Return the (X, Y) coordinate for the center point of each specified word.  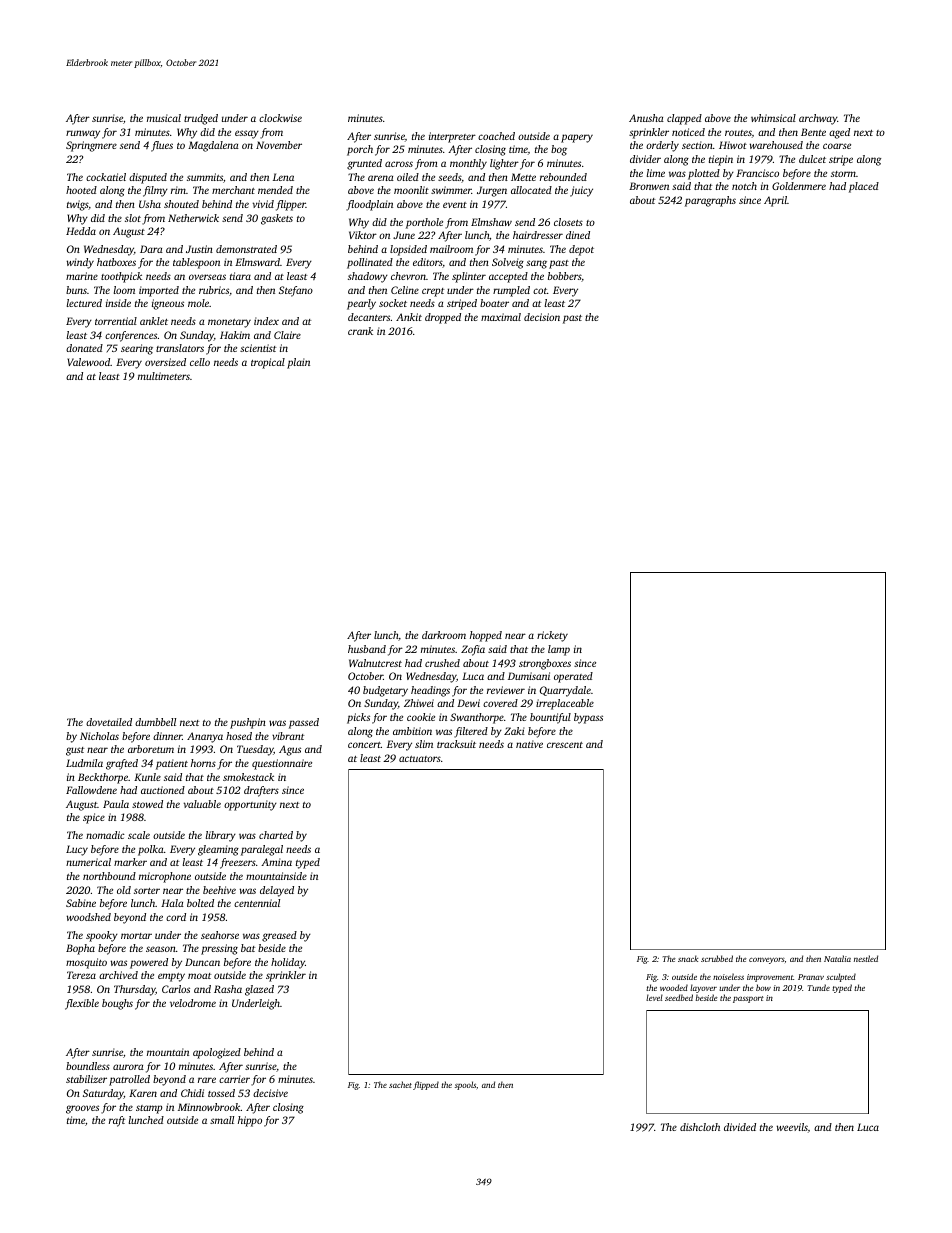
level (654, 997)
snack (688, 958)
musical (164, 118)
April (775, 201)
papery (577, 138)
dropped (443, 318)
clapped (684, 119)
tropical (268, 363)
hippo (250, 1121)
